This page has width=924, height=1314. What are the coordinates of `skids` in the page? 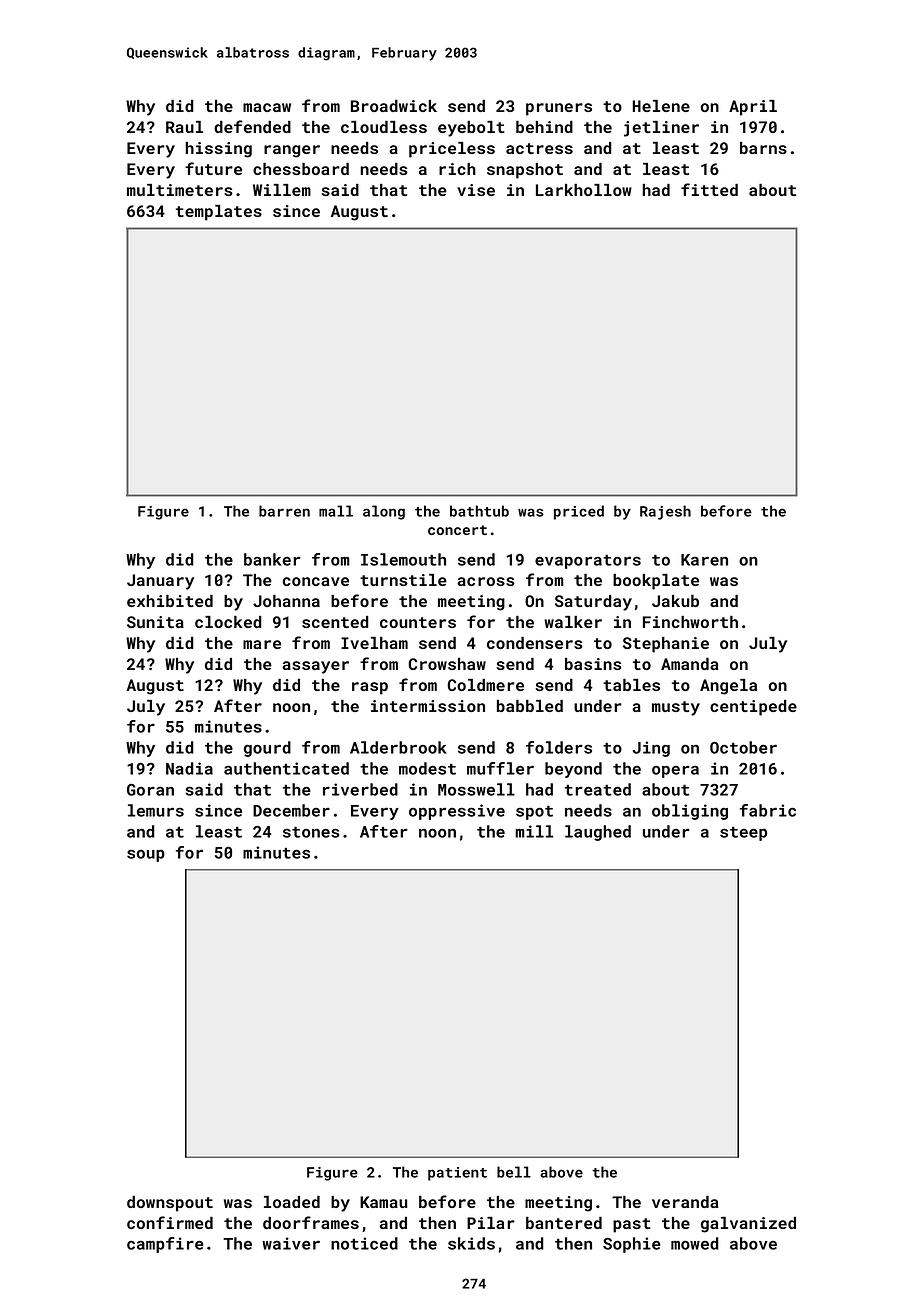 It's located at (471, 1243).
